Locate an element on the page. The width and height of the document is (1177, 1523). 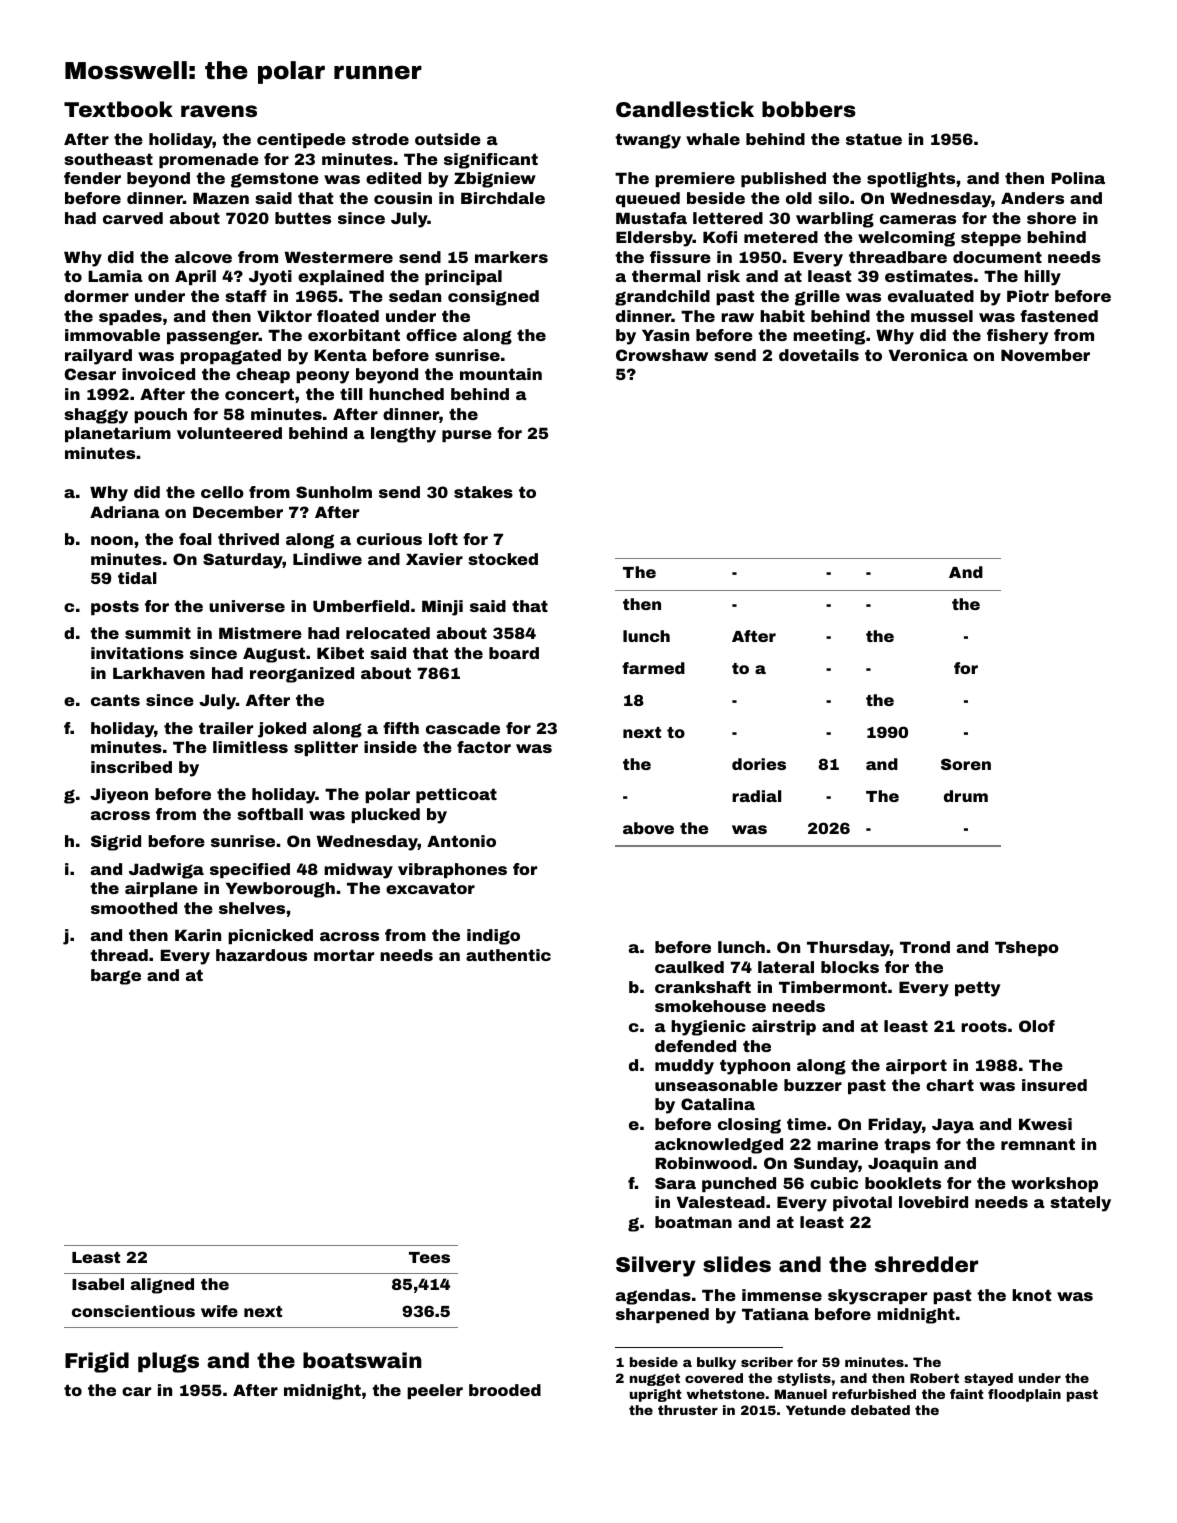
Soren is located at coordinates (966, 764).
